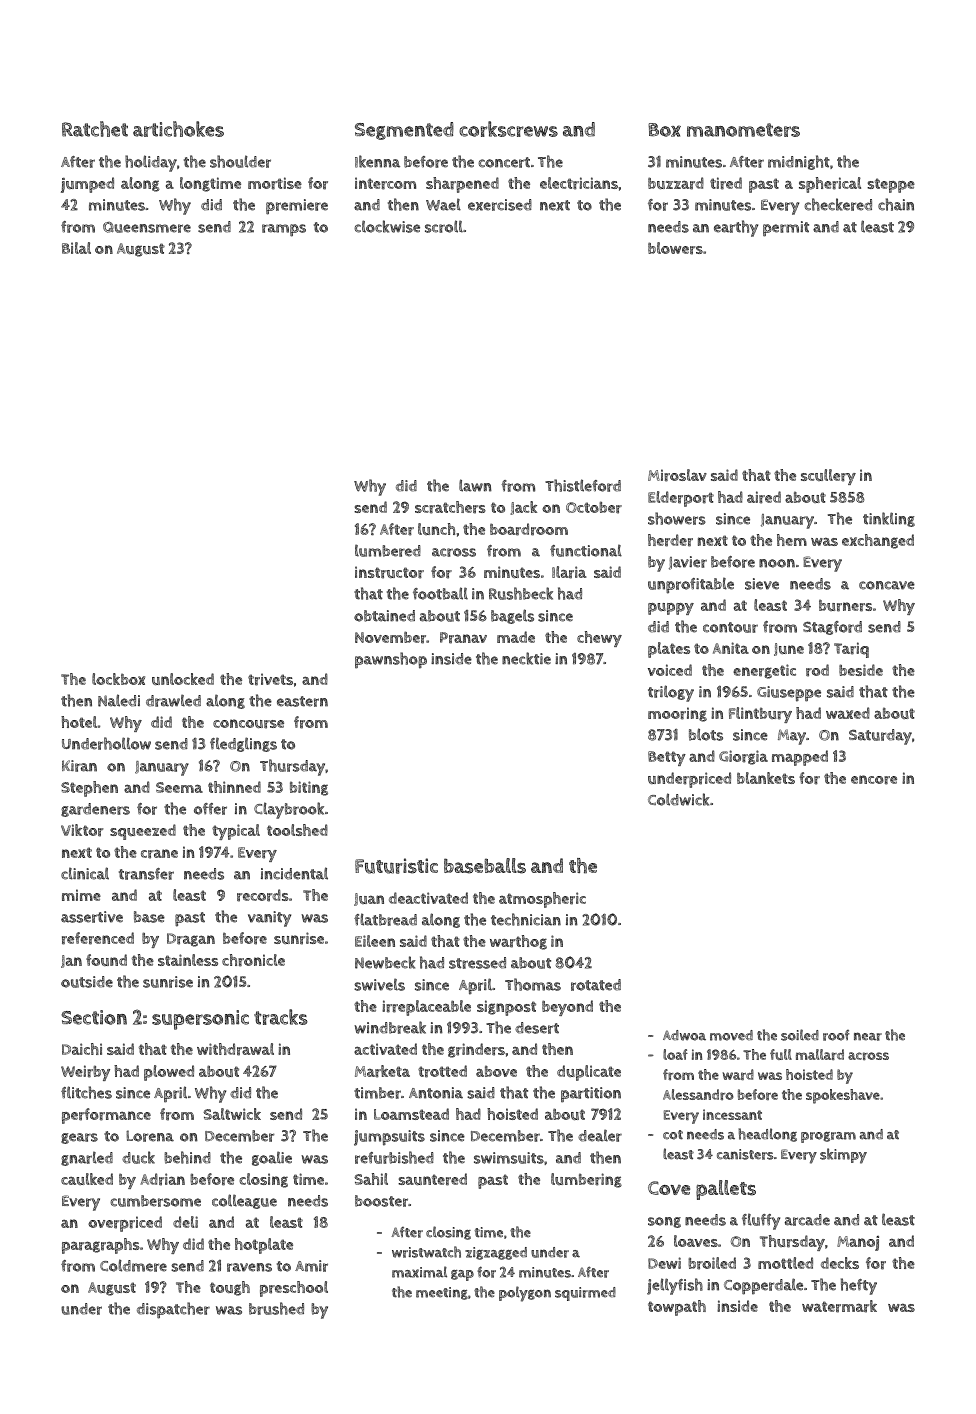 Image resolution: width=976 pixels, height=1414 pixels. What do you see at coordinates (838, 204) in the screenshot?
I see `checkered` at bounding box center [838, 204].
